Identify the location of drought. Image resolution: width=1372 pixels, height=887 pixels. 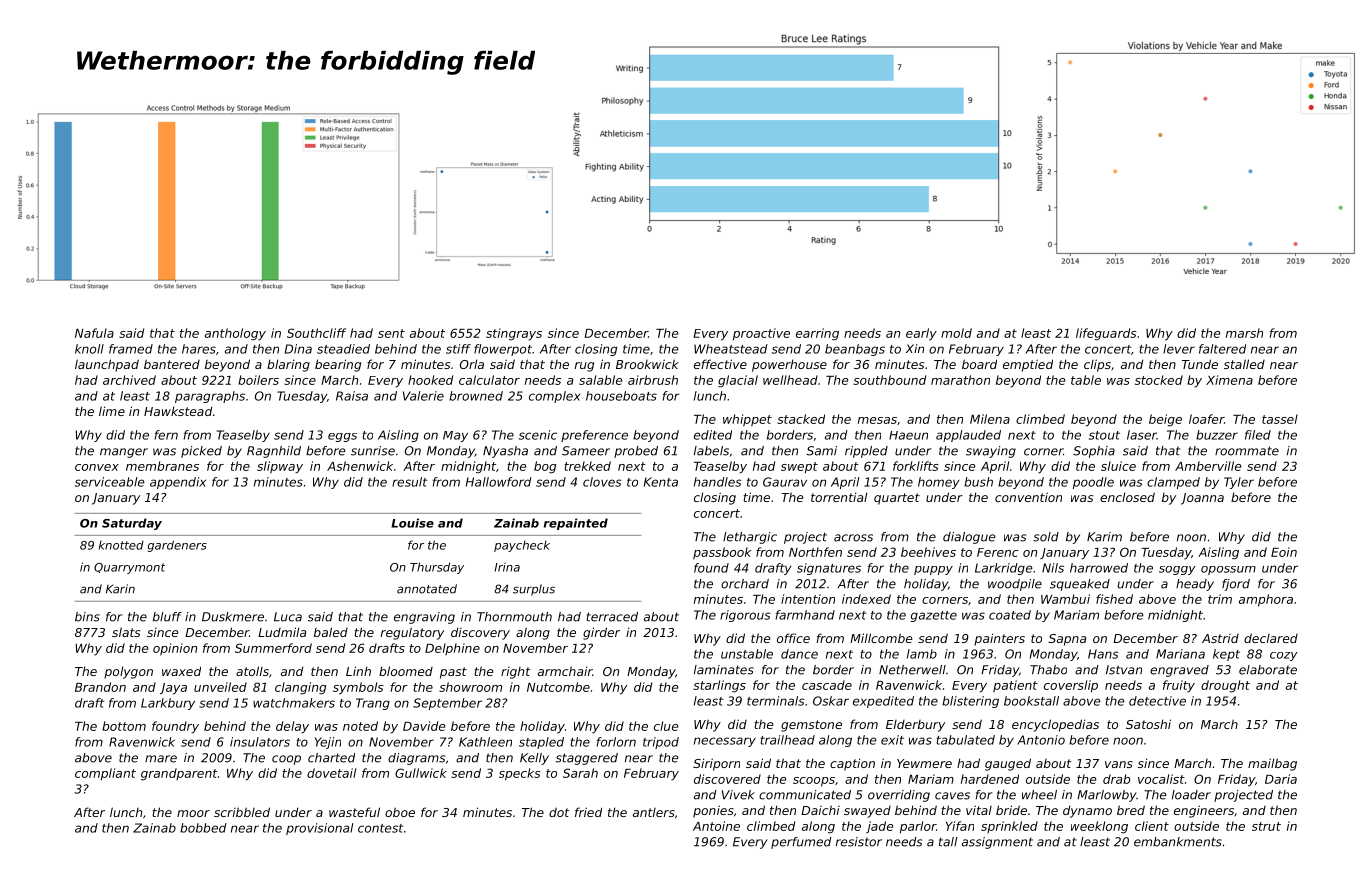
(1225, 686).
